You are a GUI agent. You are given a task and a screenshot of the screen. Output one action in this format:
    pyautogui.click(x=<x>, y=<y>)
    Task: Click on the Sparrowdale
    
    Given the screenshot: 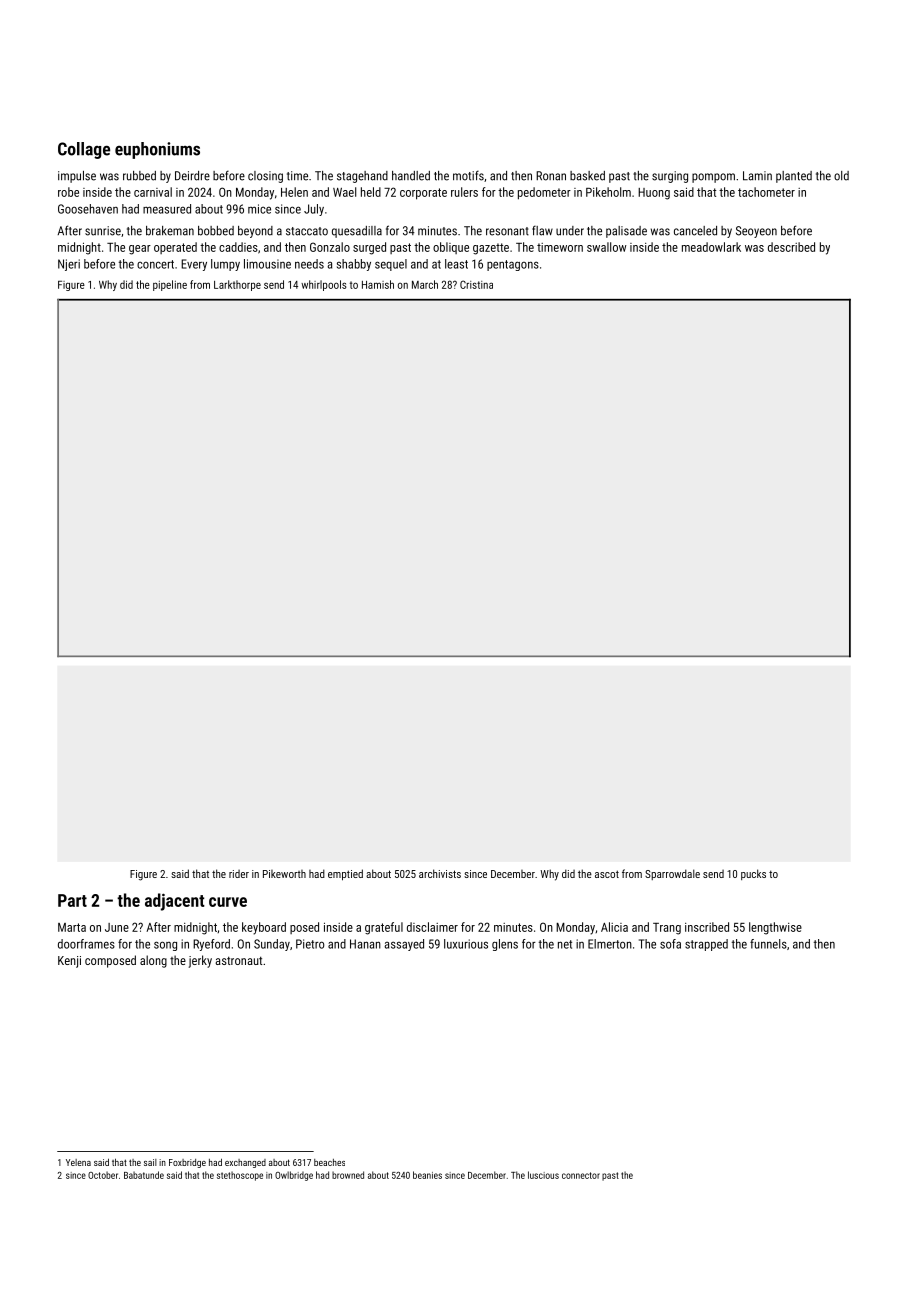 What is the action you would take?
    pyautogui.click(x=672, y=874)
